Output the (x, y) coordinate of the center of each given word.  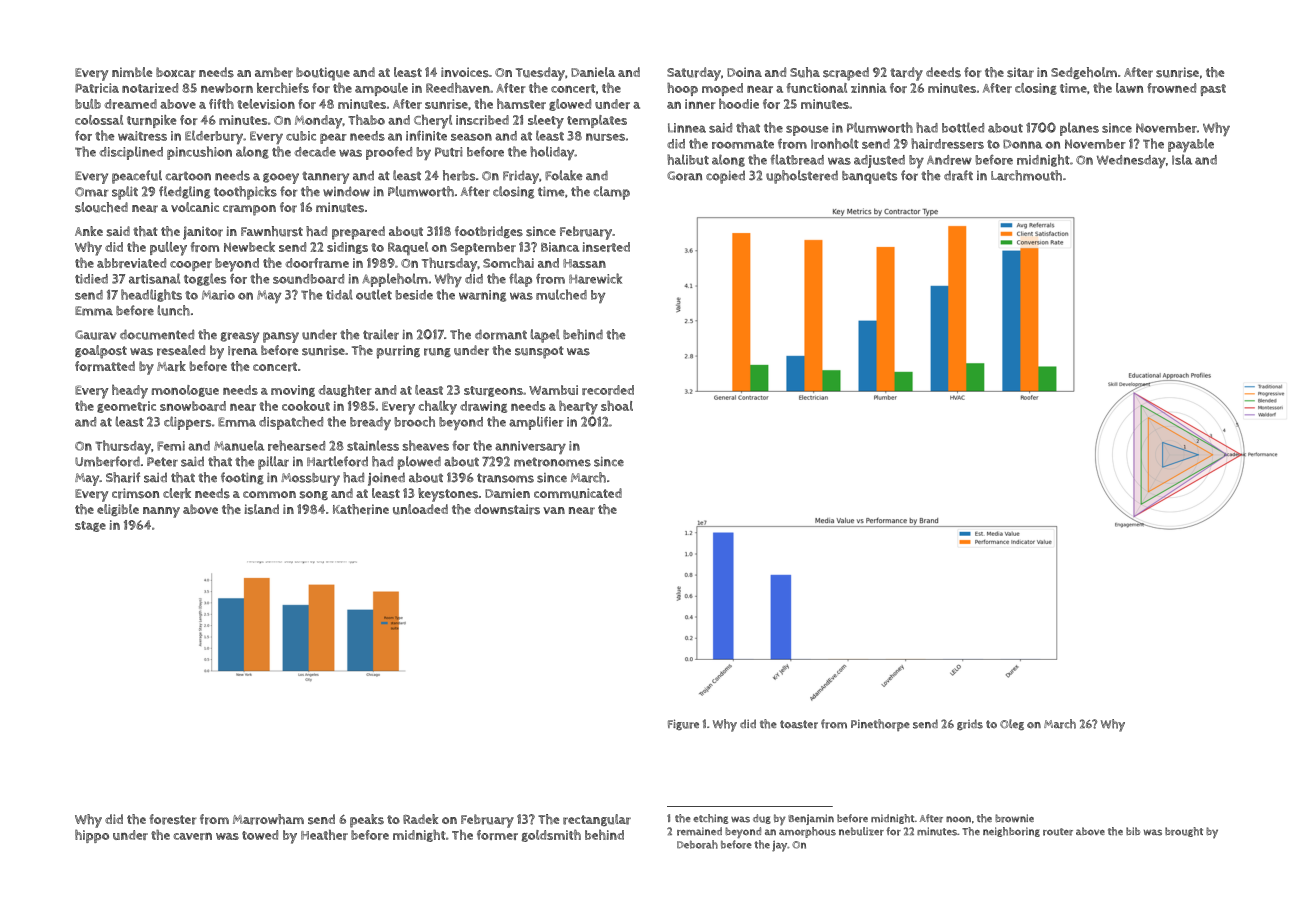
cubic (301, 136)
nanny (161, 512)
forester (173, 819)
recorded (608, 390)
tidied (91, 279)
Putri (449, 152)
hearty (578, 407)
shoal (617, 406)
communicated (578, 493)
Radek (420, 819)
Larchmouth (1026, 175)
